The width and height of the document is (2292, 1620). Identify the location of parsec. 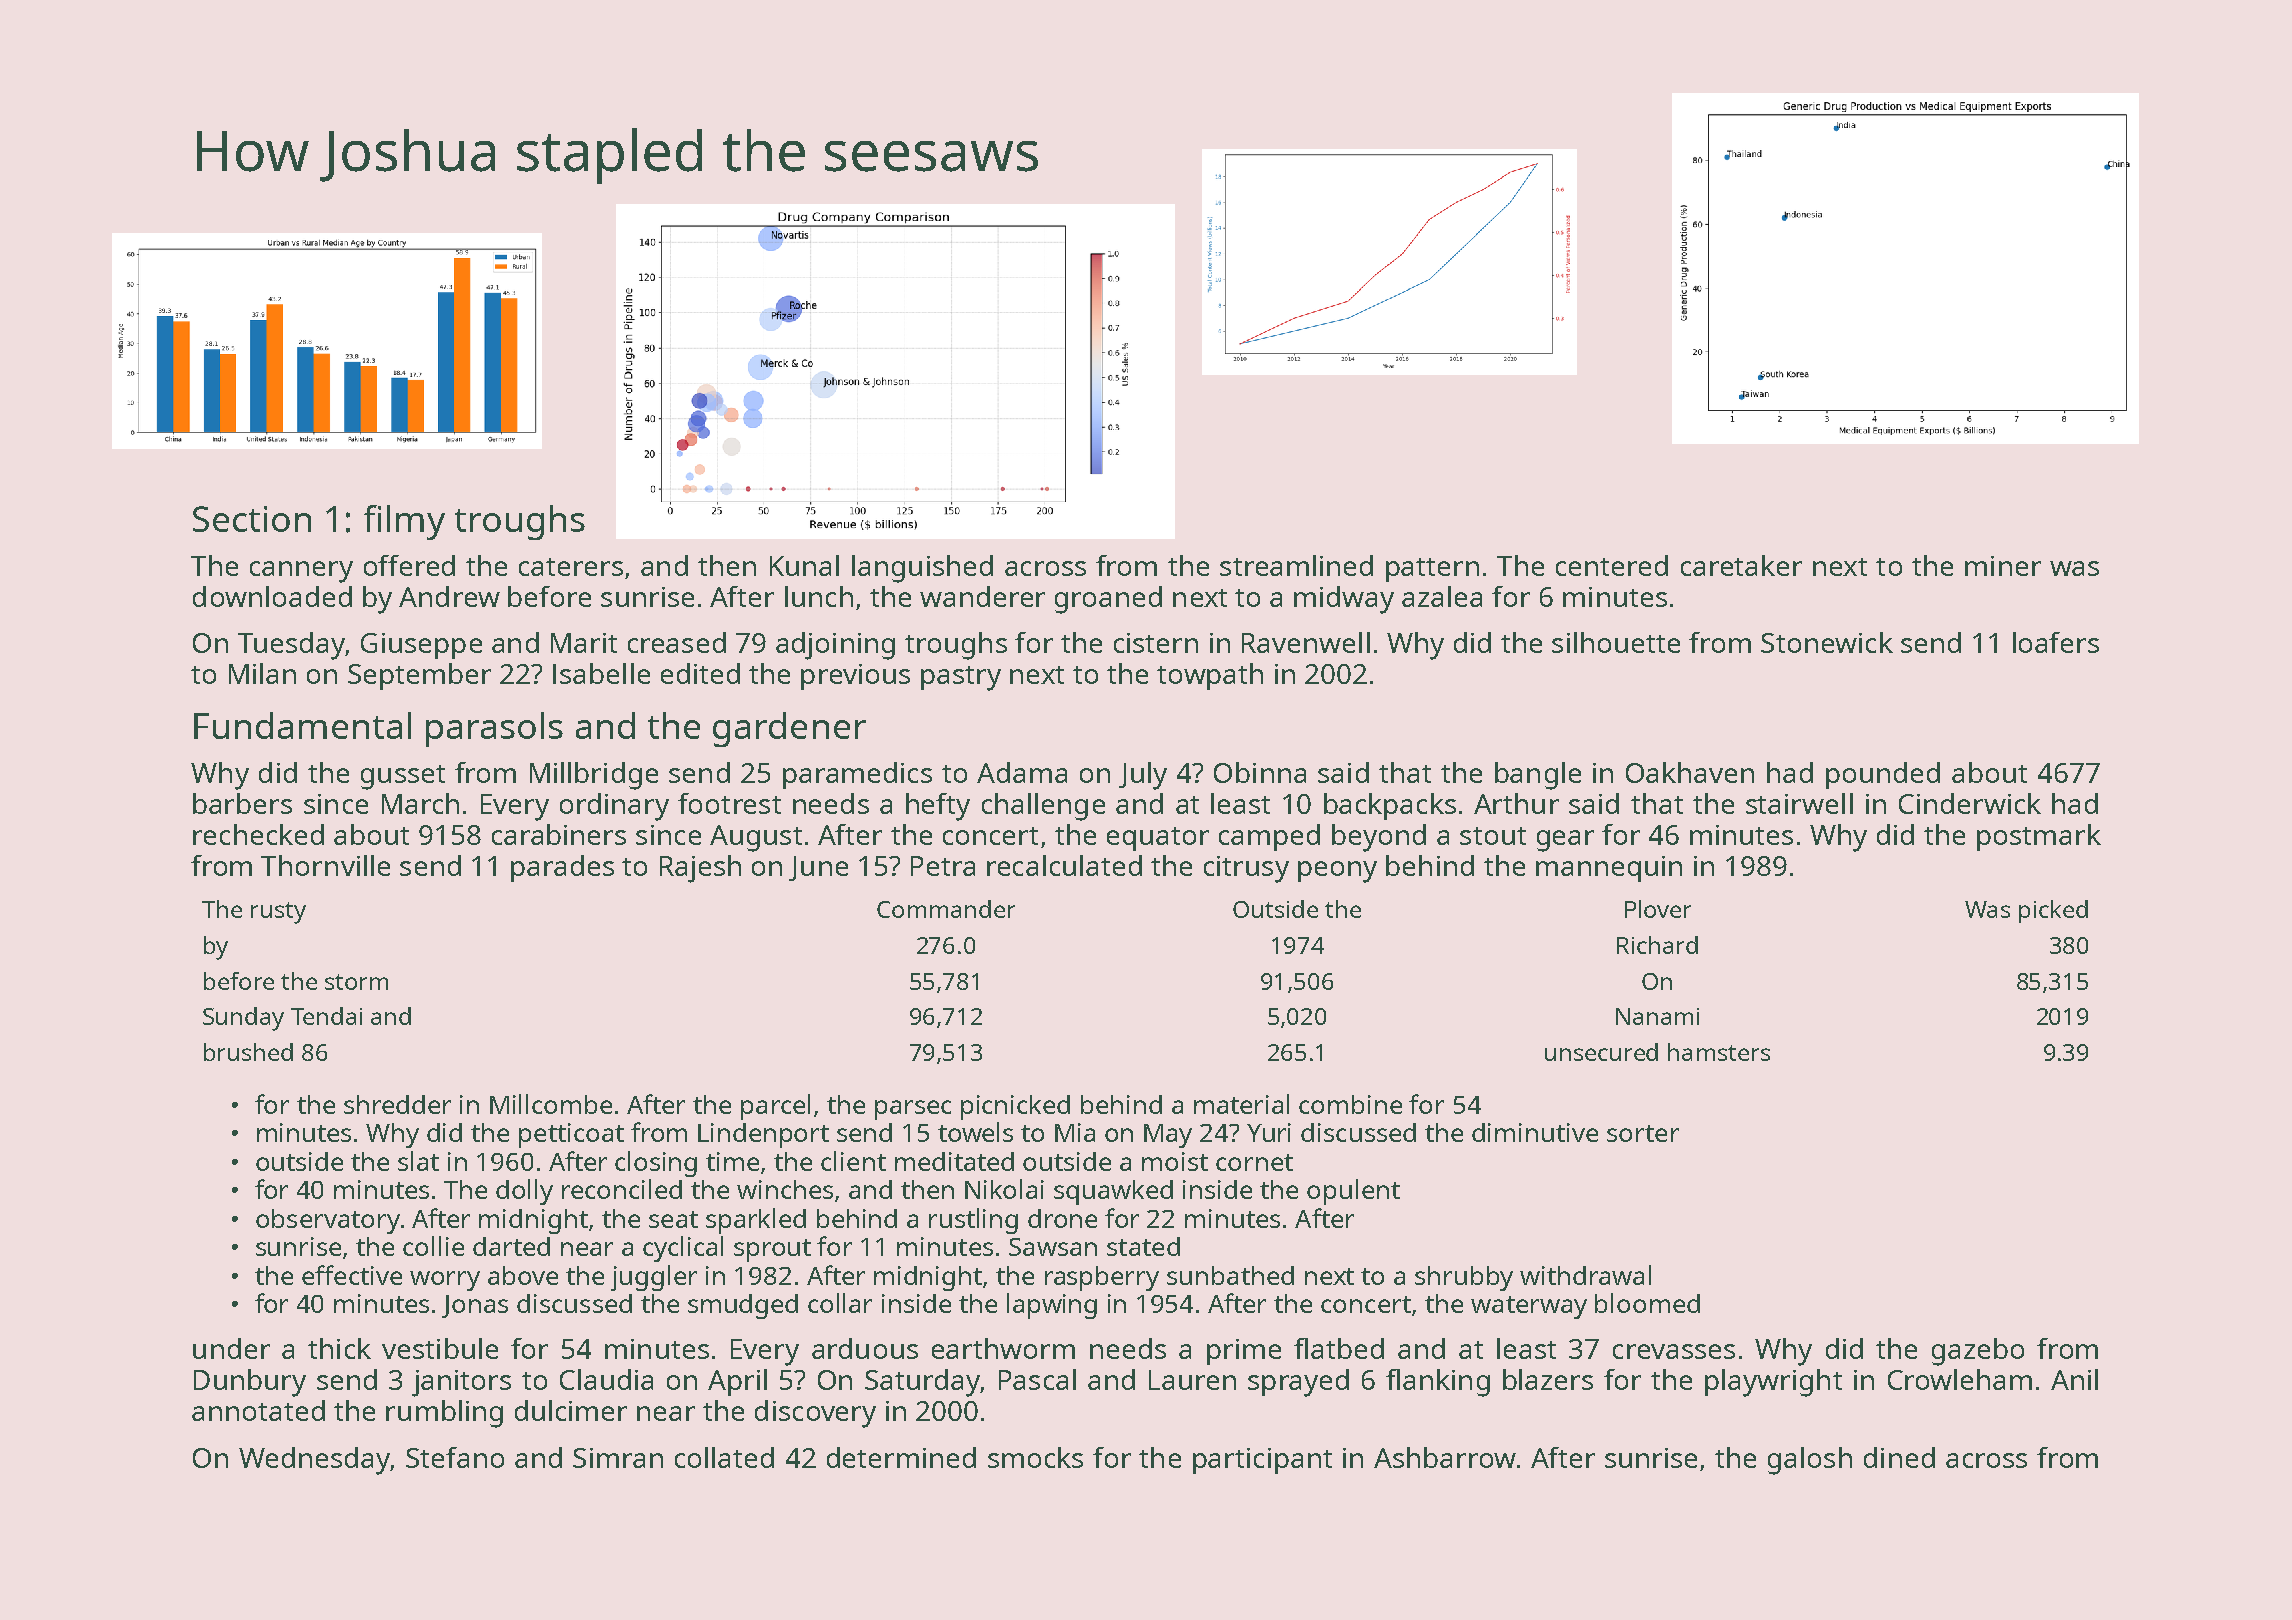
(913, 1110).
